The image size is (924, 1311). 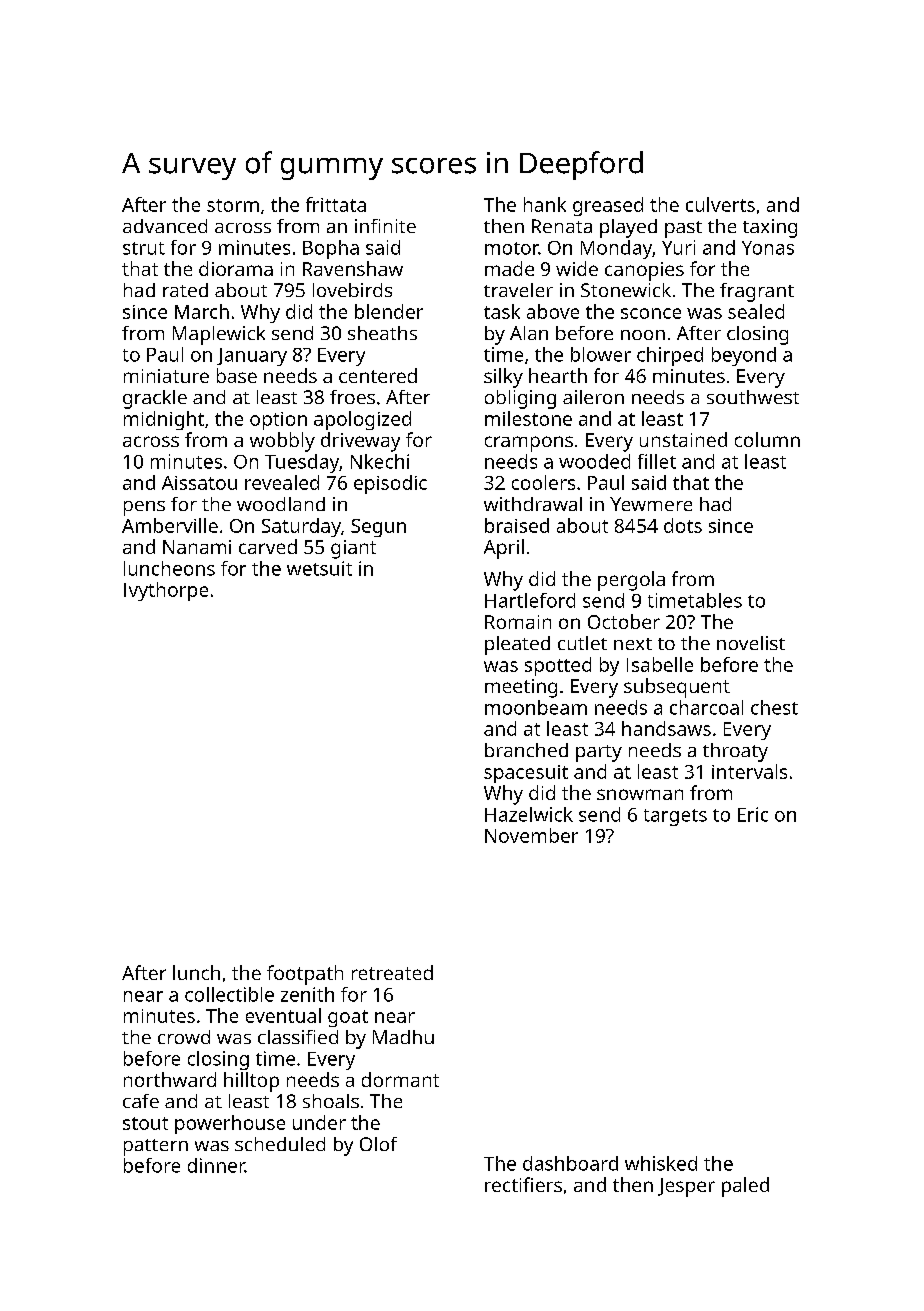 What do you see at coordinates (651, 313) in the screenshot?
I see `sconce` at bounding box center [651, 313].
